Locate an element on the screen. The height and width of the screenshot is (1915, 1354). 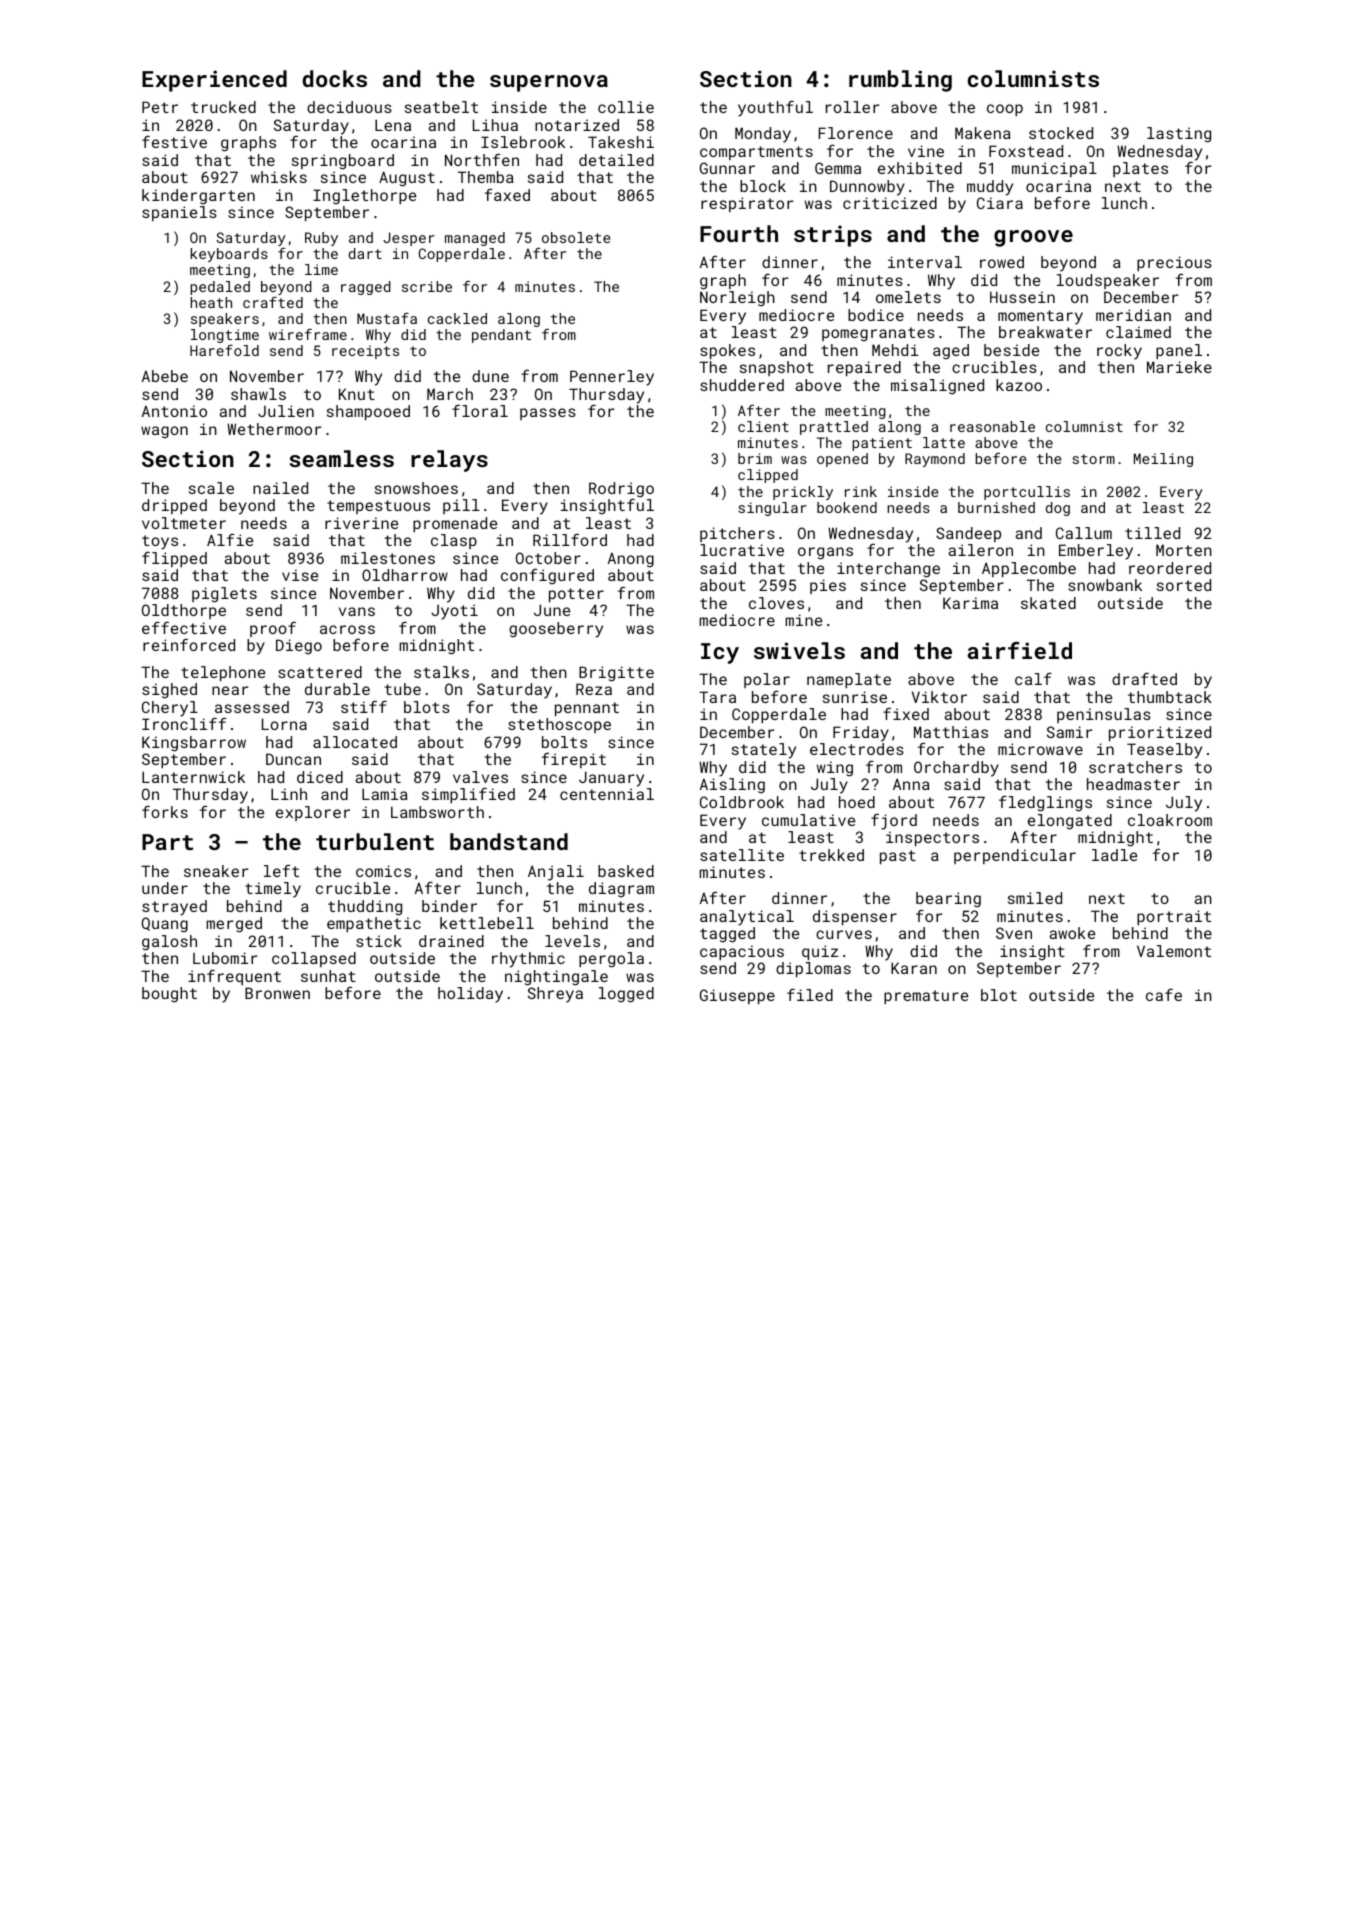
docks is located at coordinates (334, 78).
